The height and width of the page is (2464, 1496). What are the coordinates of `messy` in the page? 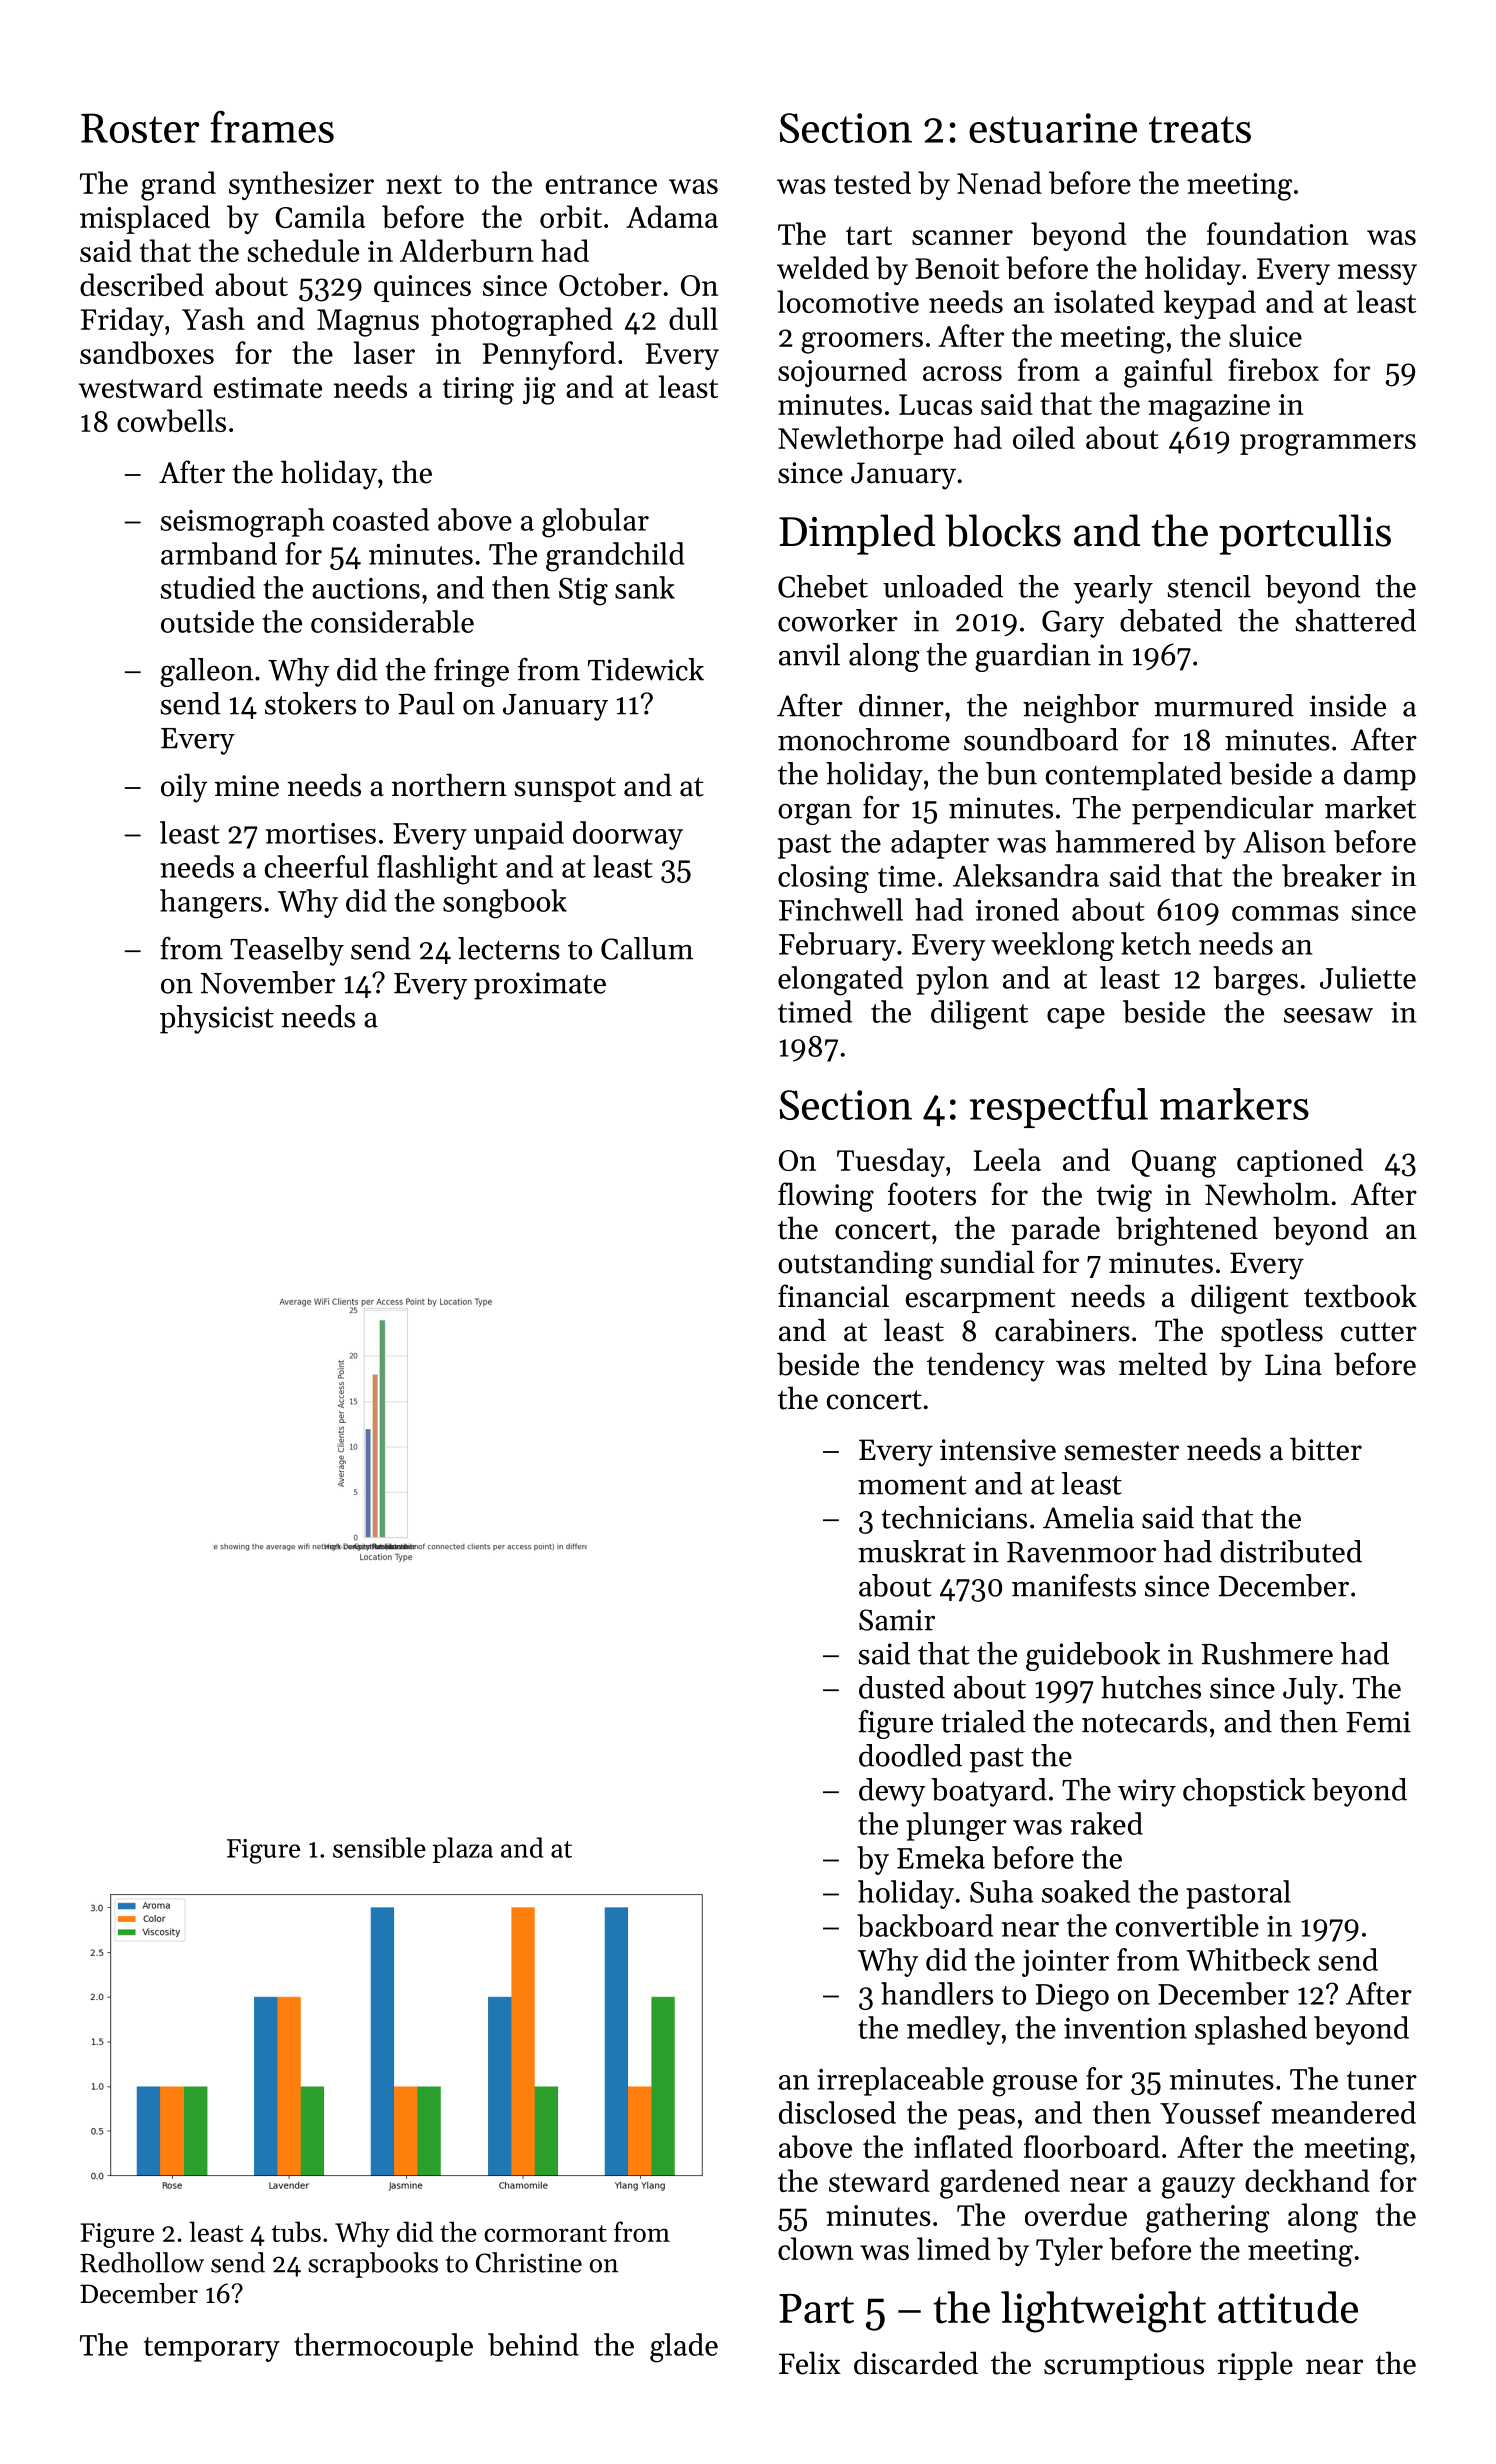 It's located at (1377, 274).
